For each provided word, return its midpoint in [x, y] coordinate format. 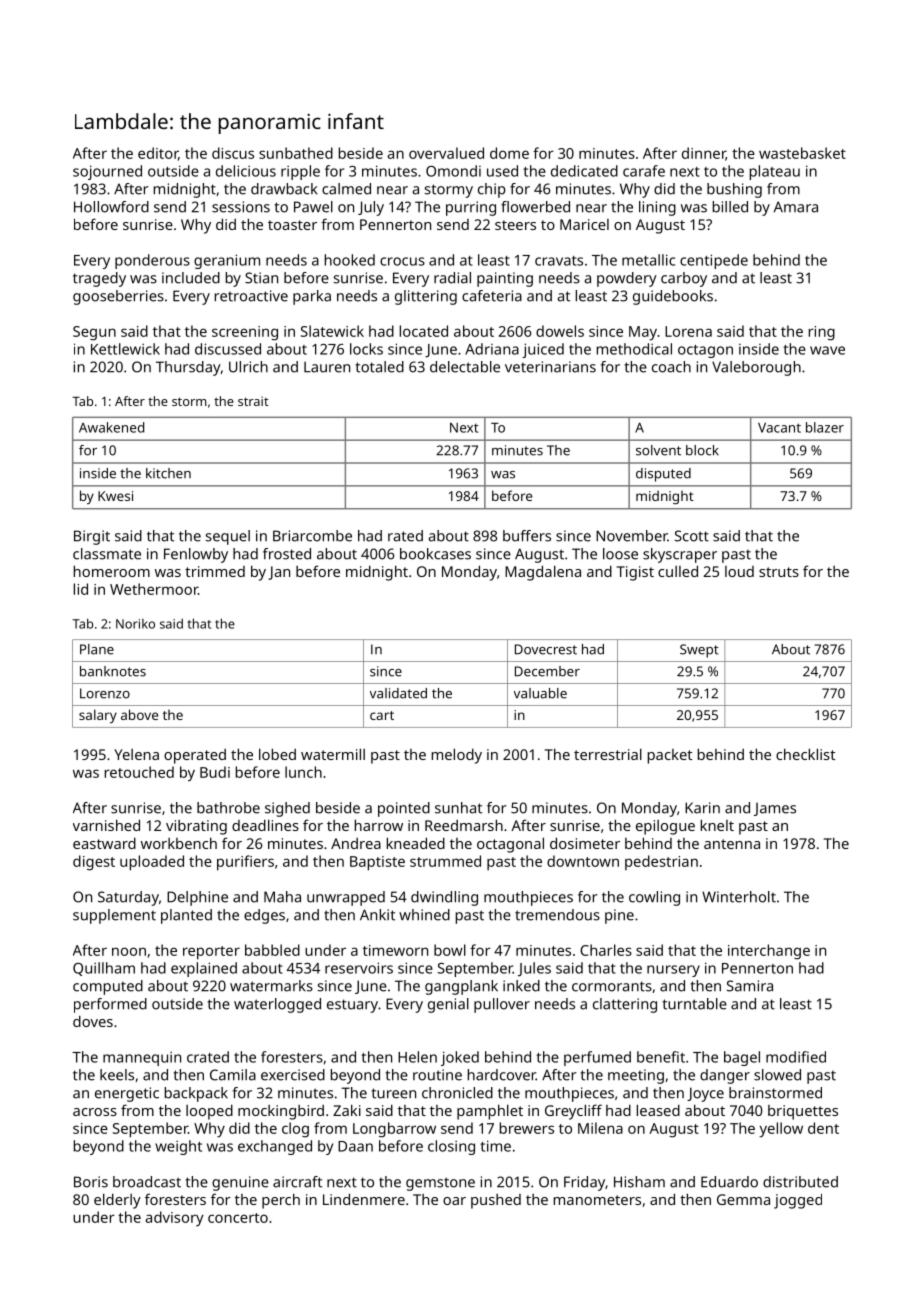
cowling [654, 898]
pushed [496, 1201]
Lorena [688, 331]
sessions [241, 207]
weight [178, 1147]
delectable [465, 367]
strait [253, 401]
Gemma [743, 1199]
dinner [704, 154]
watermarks [271, 986]
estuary [352, 1006]
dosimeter [585, 843]
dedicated [584, 171]
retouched [139, 772]
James [775, 809]
